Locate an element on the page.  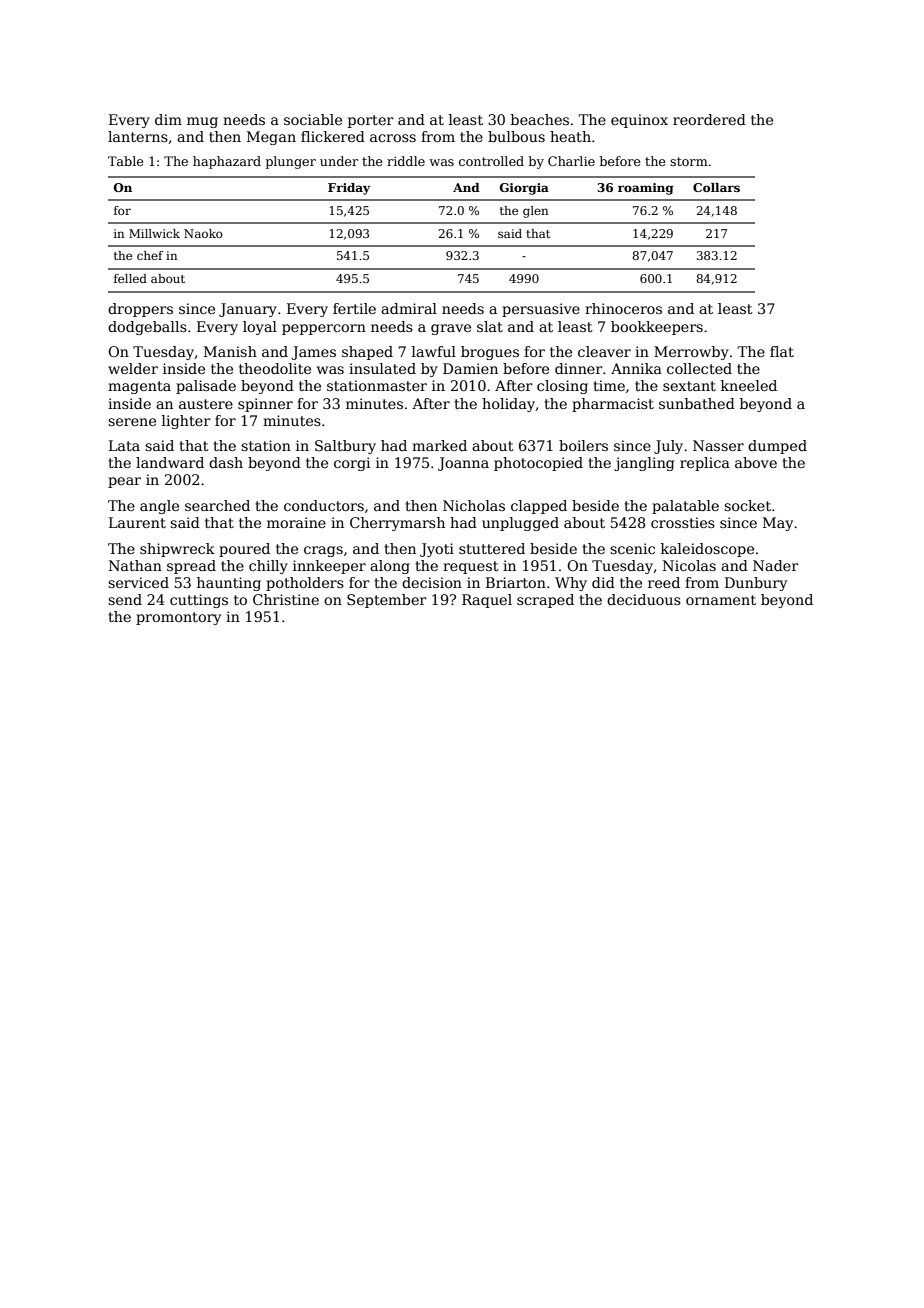
deciduous is located at coordinates (644, 599).
